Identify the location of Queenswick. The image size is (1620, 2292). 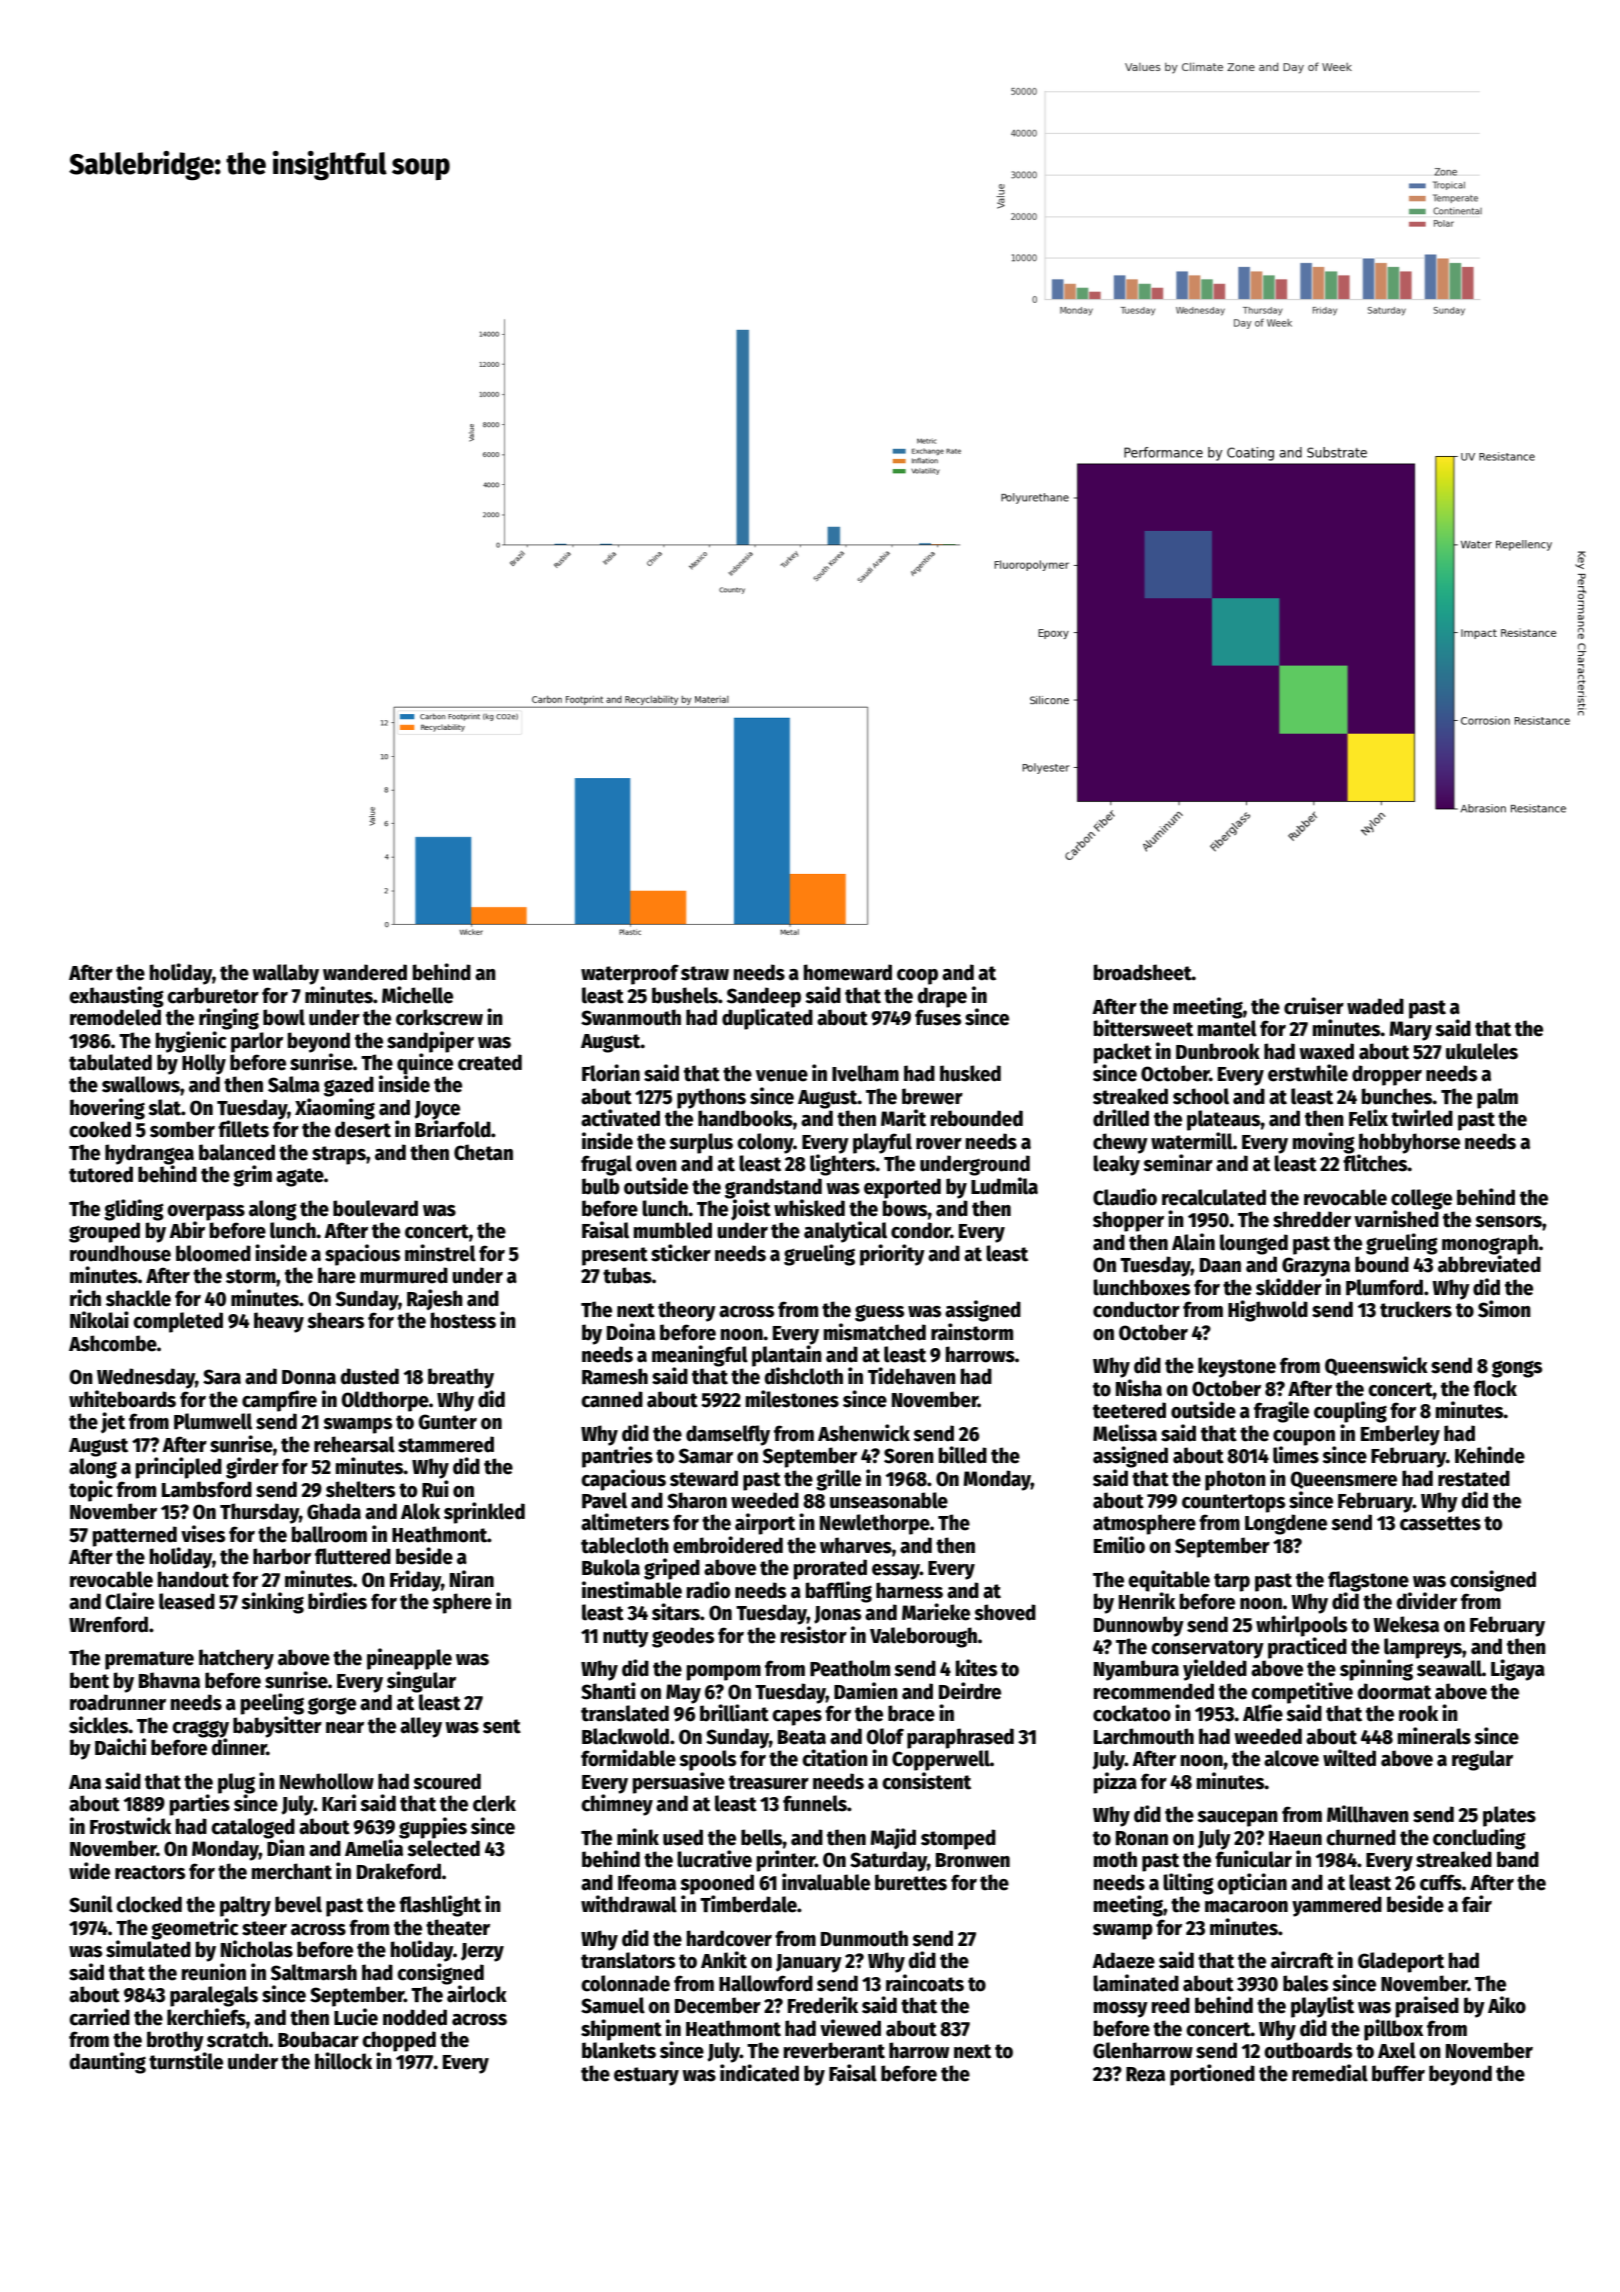
(1376, 1366).
